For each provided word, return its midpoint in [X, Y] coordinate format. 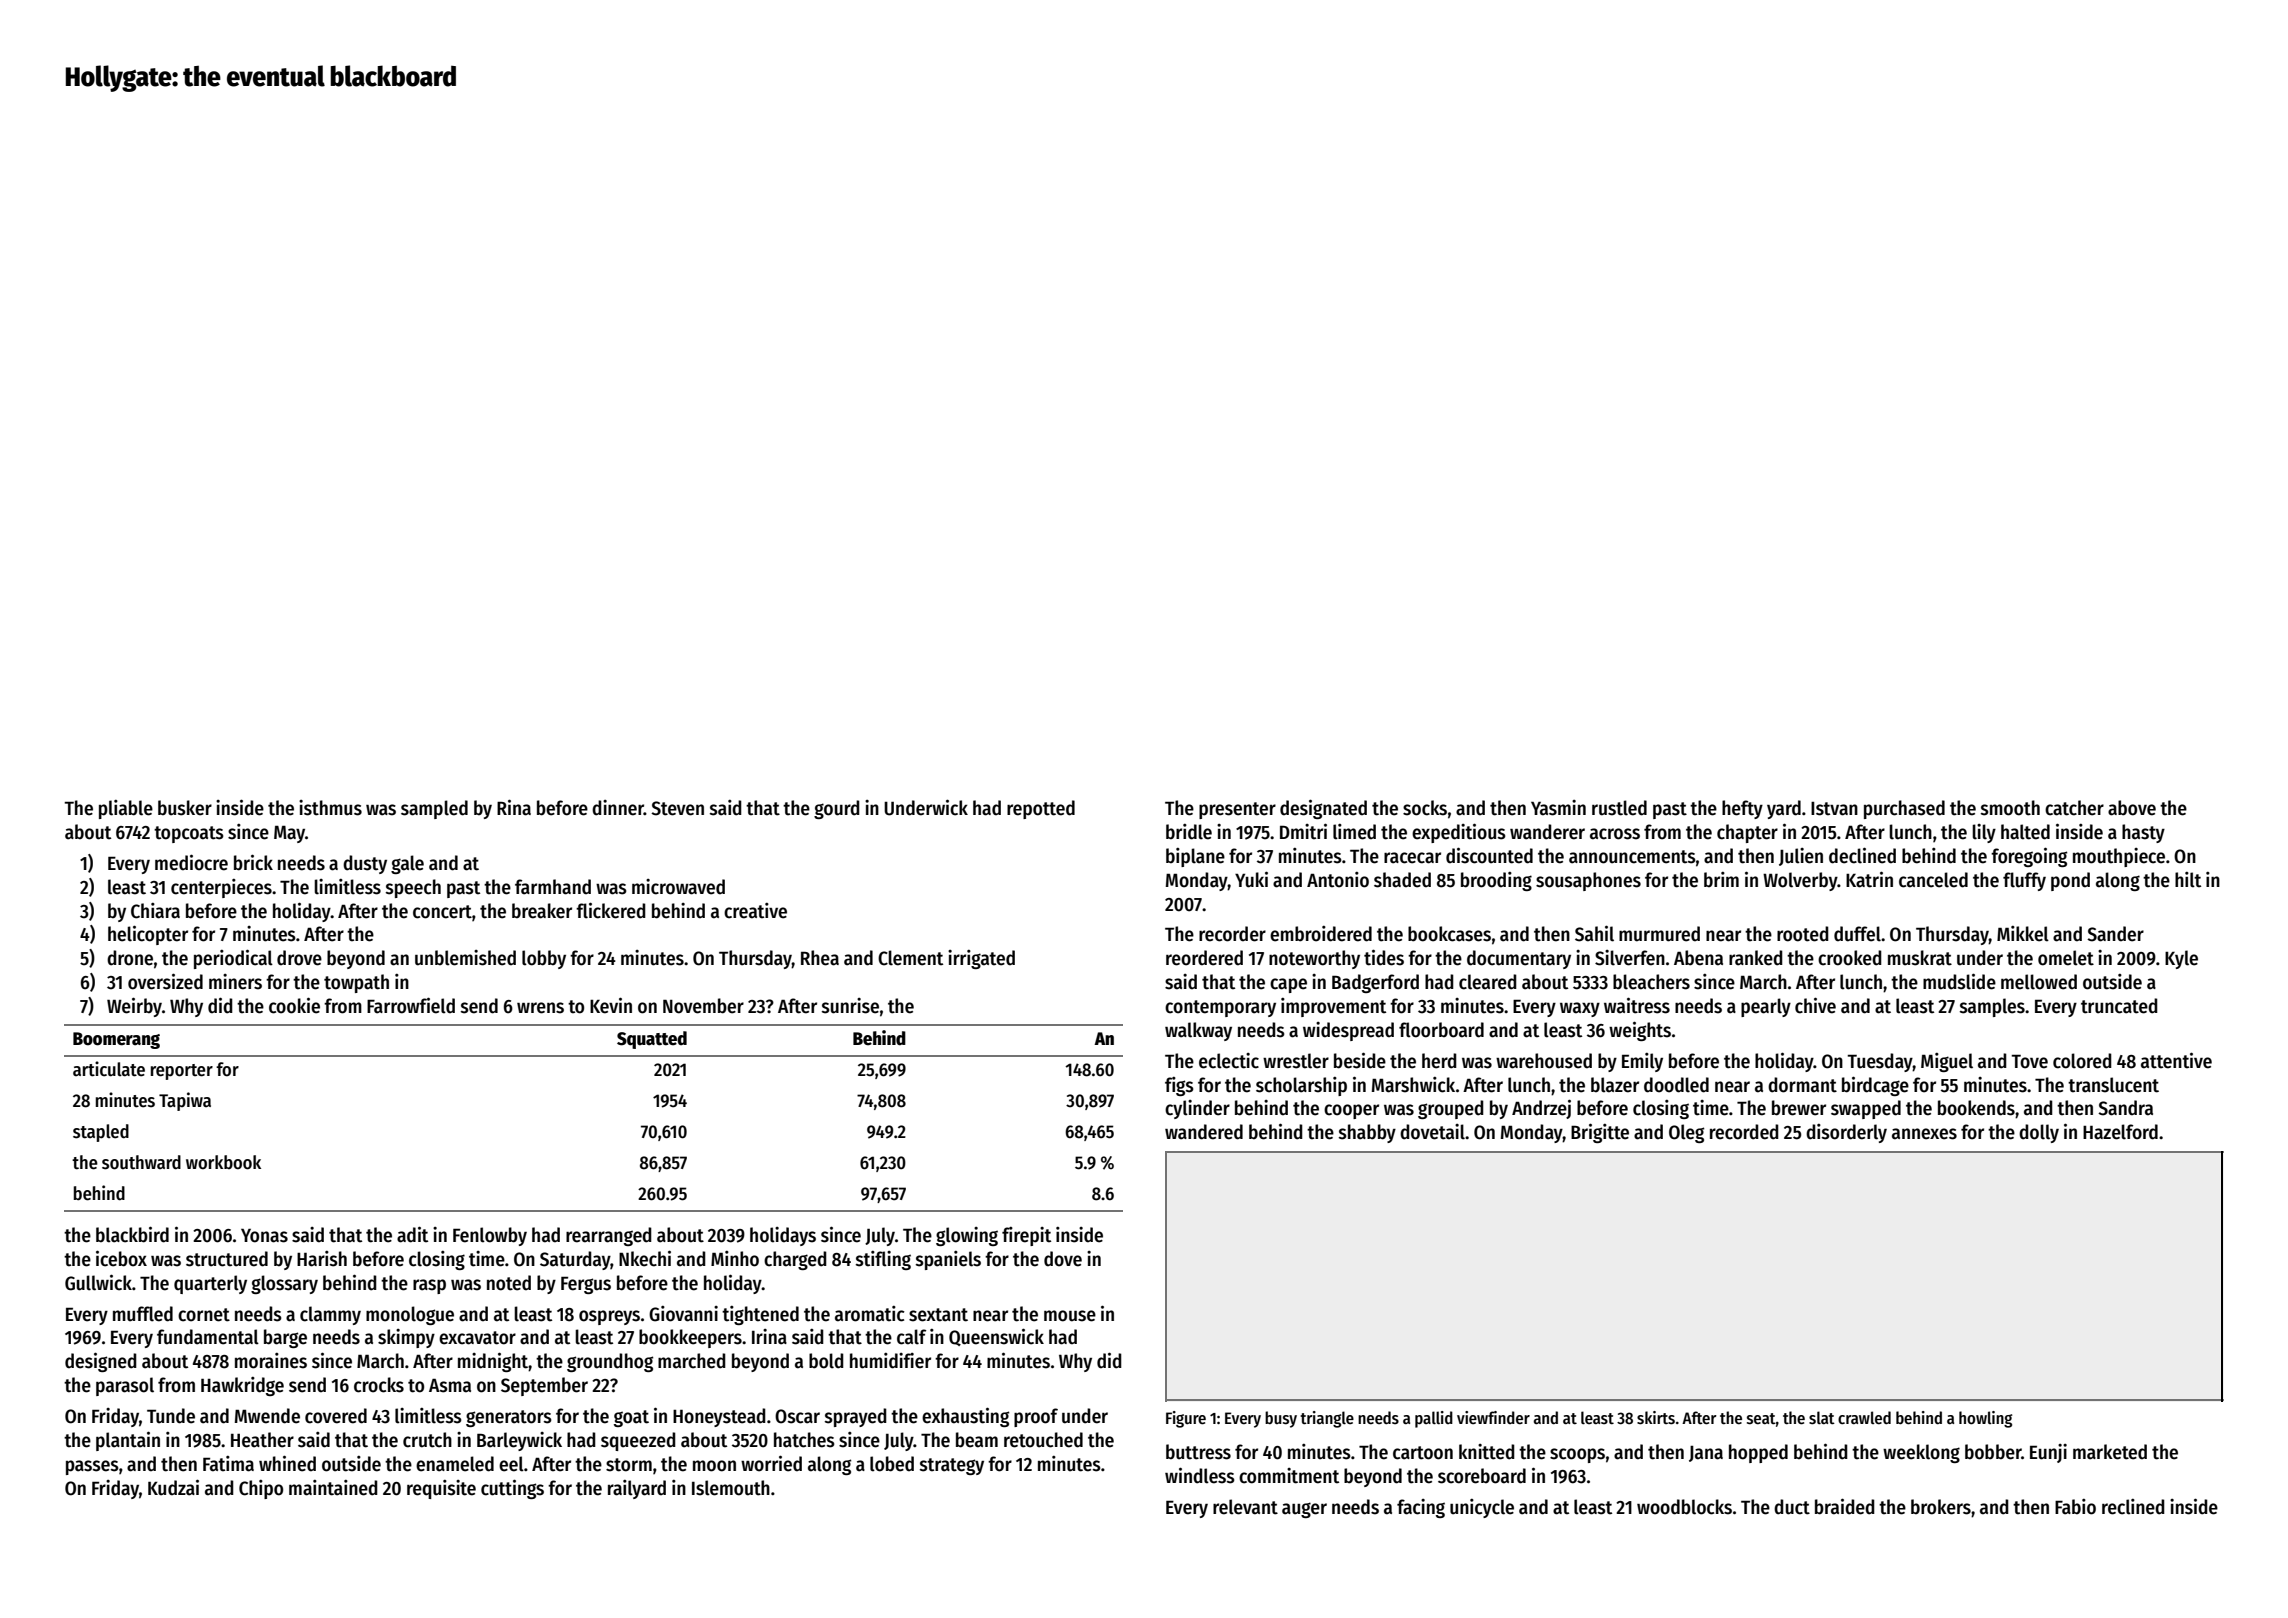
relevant [1245, 1507]
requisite [441, 1489]
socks [1425, 808]
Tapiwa [185, 1101]
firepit [1026, 1236]
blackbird [132, 1234]
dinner [618, 808]
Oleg [1686, 1133]
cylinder [1197, 1109]
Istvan [1834, 809]
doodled [1676, 1085]
